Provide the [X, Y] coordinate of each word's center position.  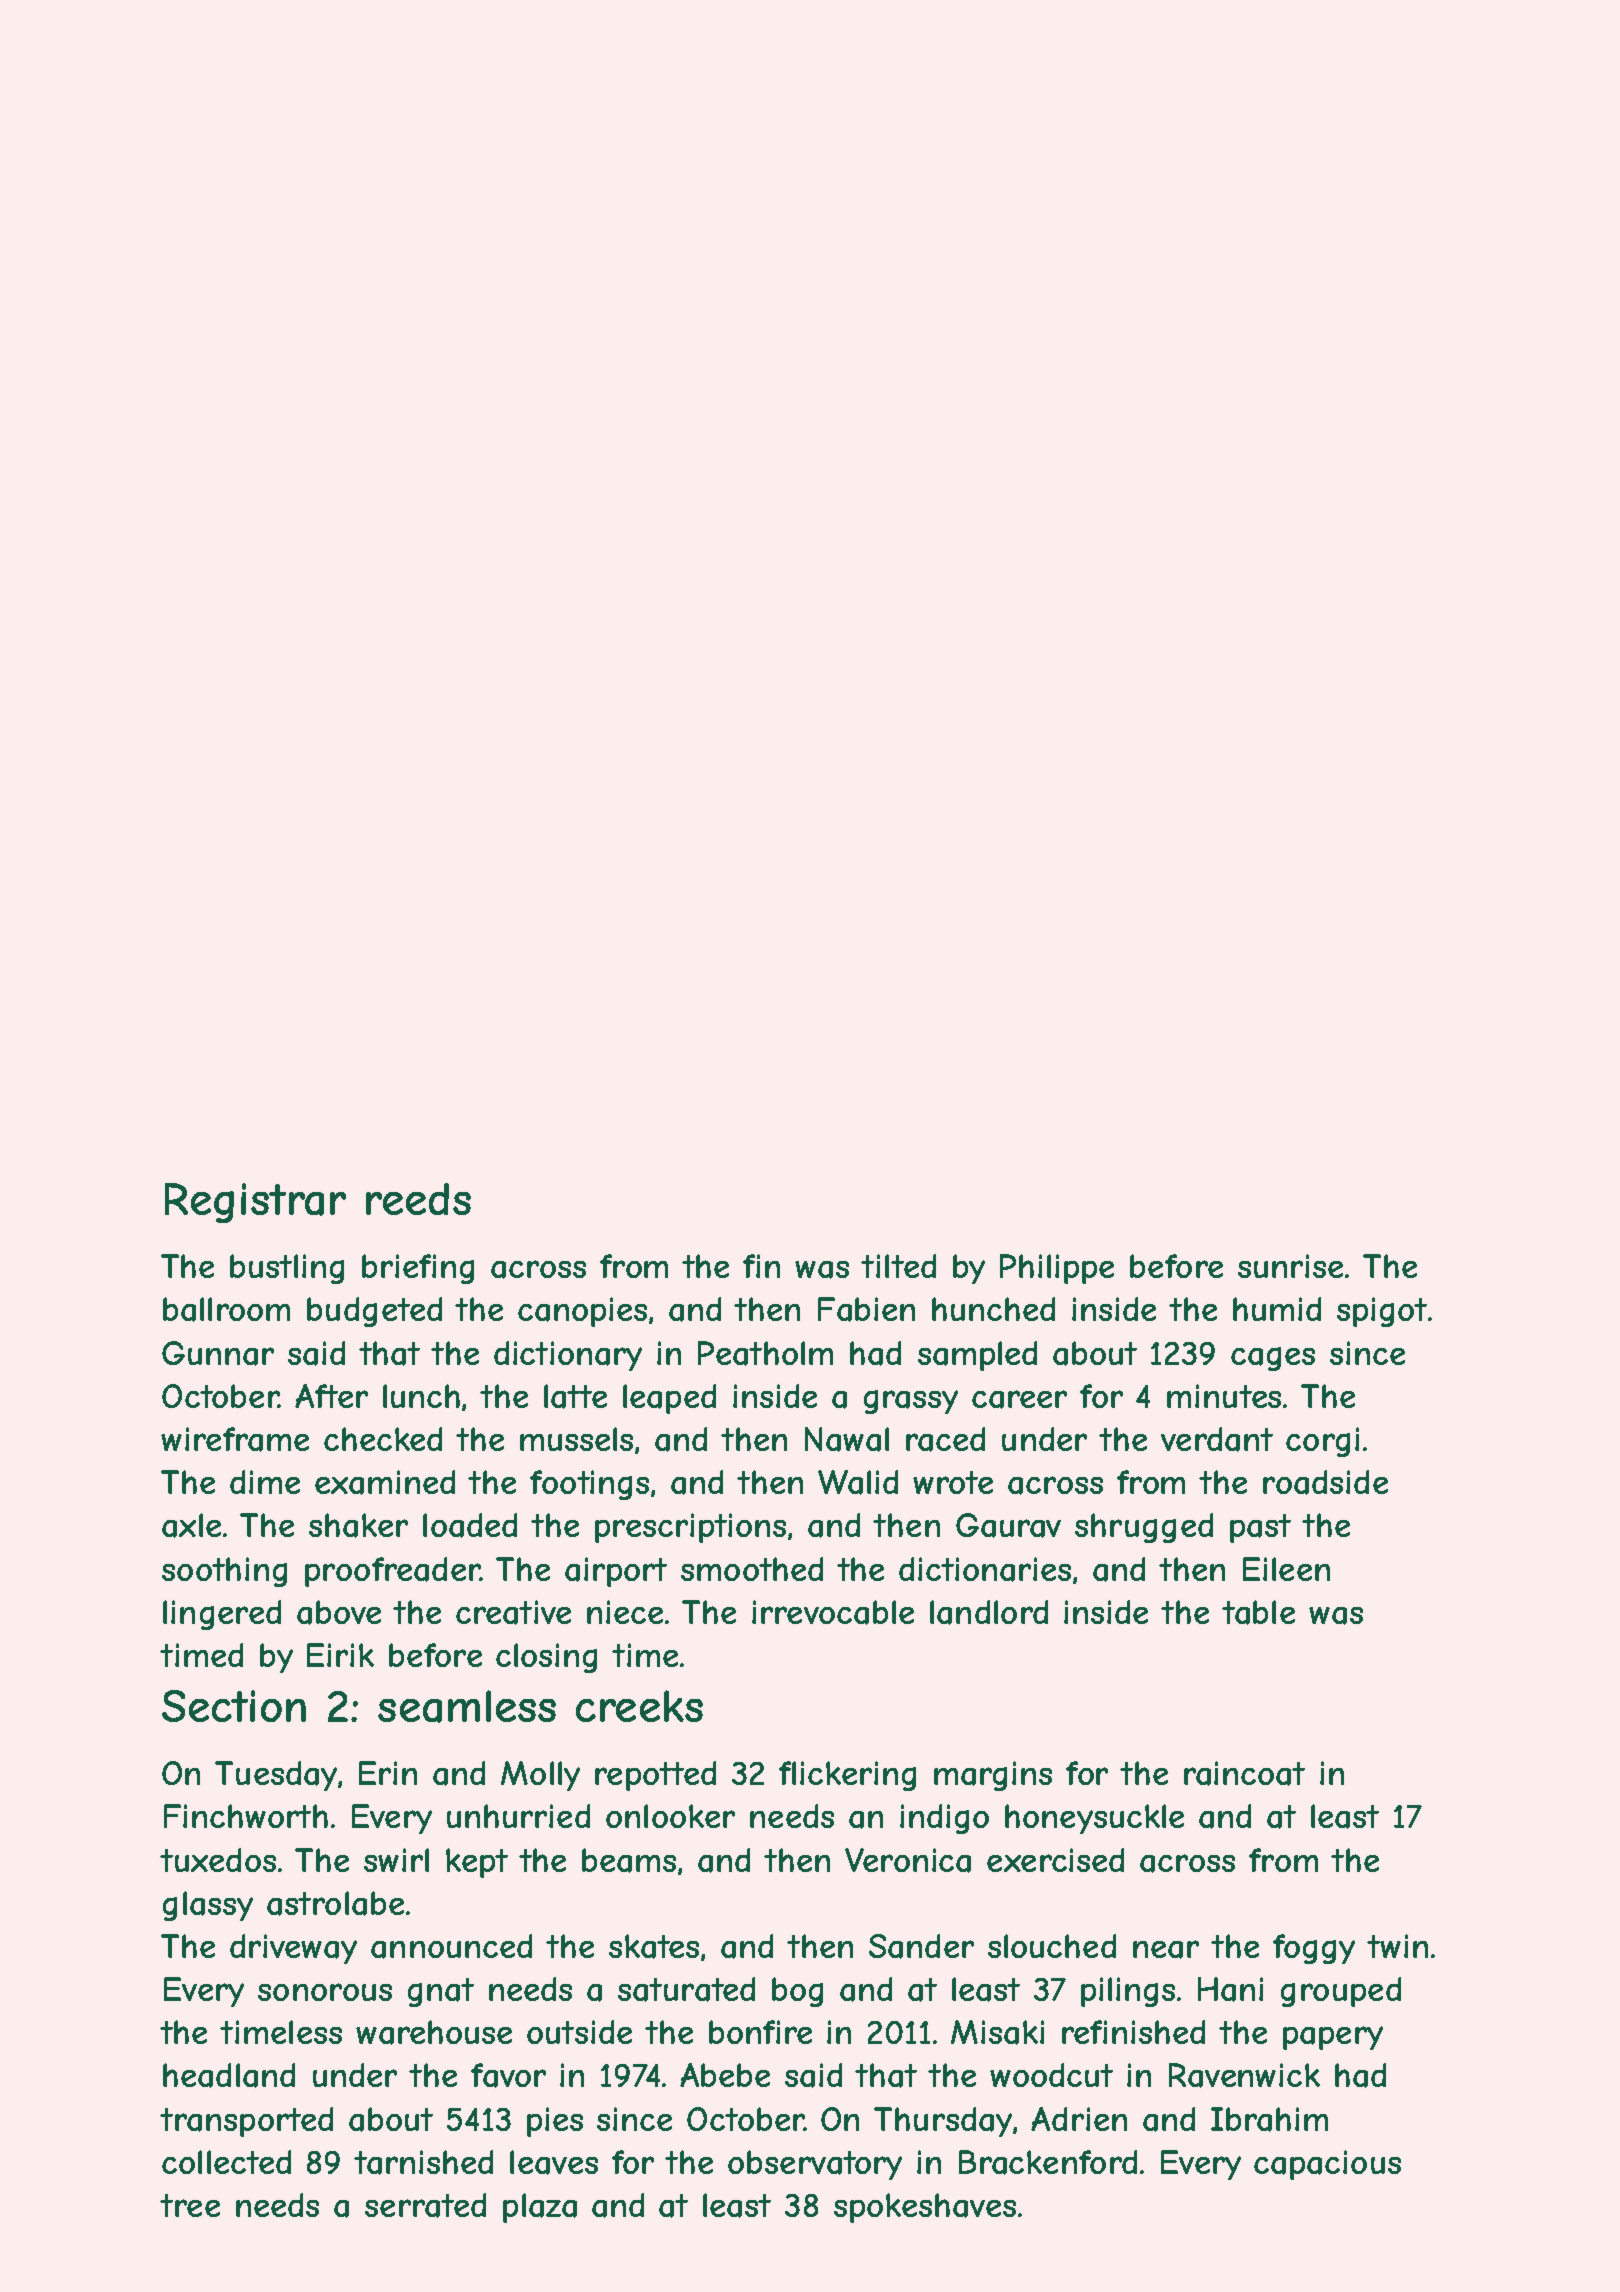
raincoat [1244, 1773]
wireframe [235, 1439]
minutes [1224, 1396]
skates [654, 1946]
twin [1397, 1946]
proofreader [392, 1572]
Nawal [847, 1439]
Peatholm [765, 1353]
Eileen [1286, 1569]
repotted [655, 1776]
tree [190, 2205]
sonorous [325, 1992]
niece [625, 1612]
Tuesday [276, 1776]
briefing [418, 1269]
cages [1273, 1359]
